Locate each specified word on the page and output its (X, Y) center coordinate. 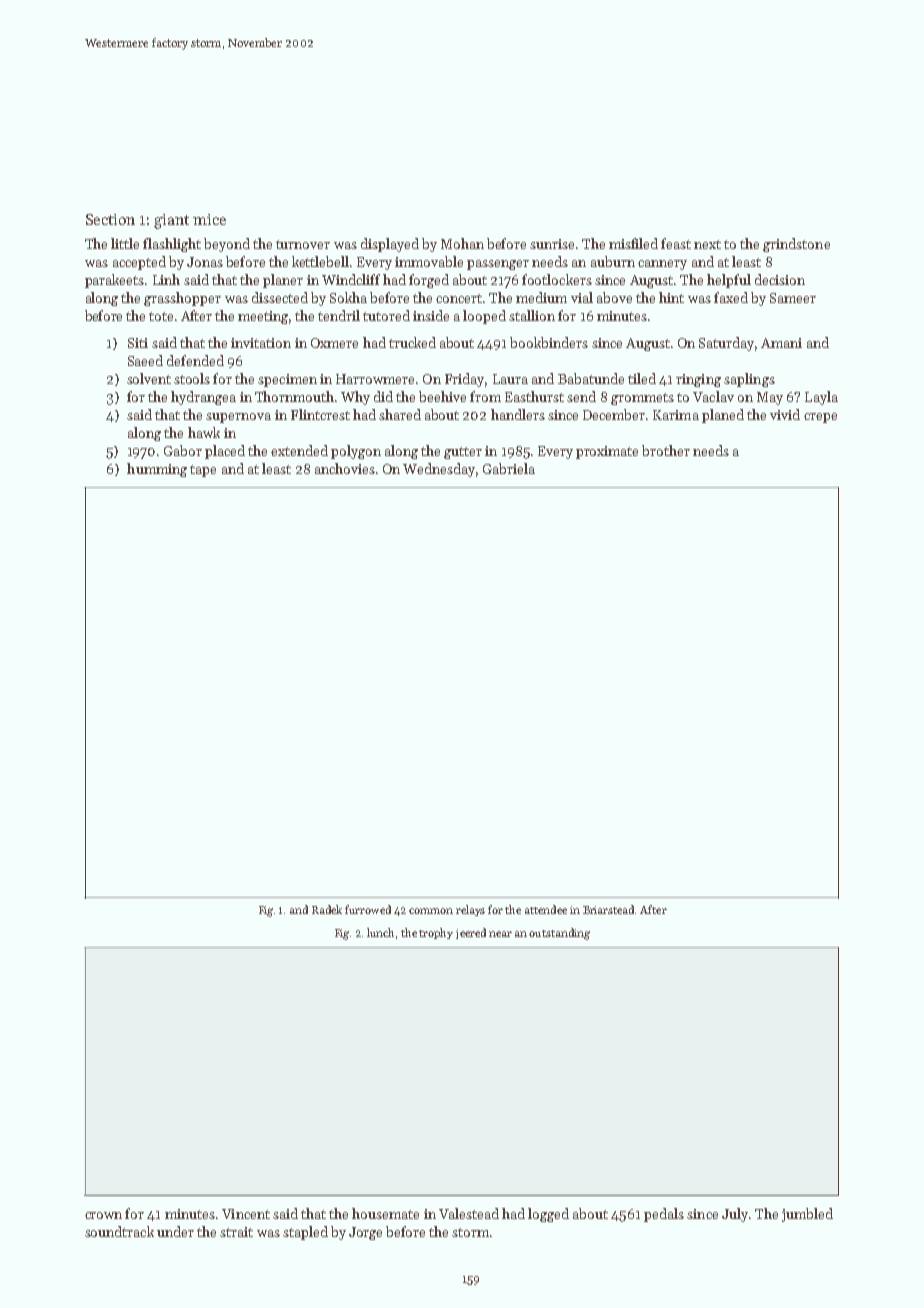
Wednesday (439, 470)
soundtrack (119, 1231)
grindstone (796, 245)
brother (666, 450)
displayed (390, 245)
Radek (327, 909)
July (735, 1215)
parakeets (114, 281)
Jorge (365, 1233)
